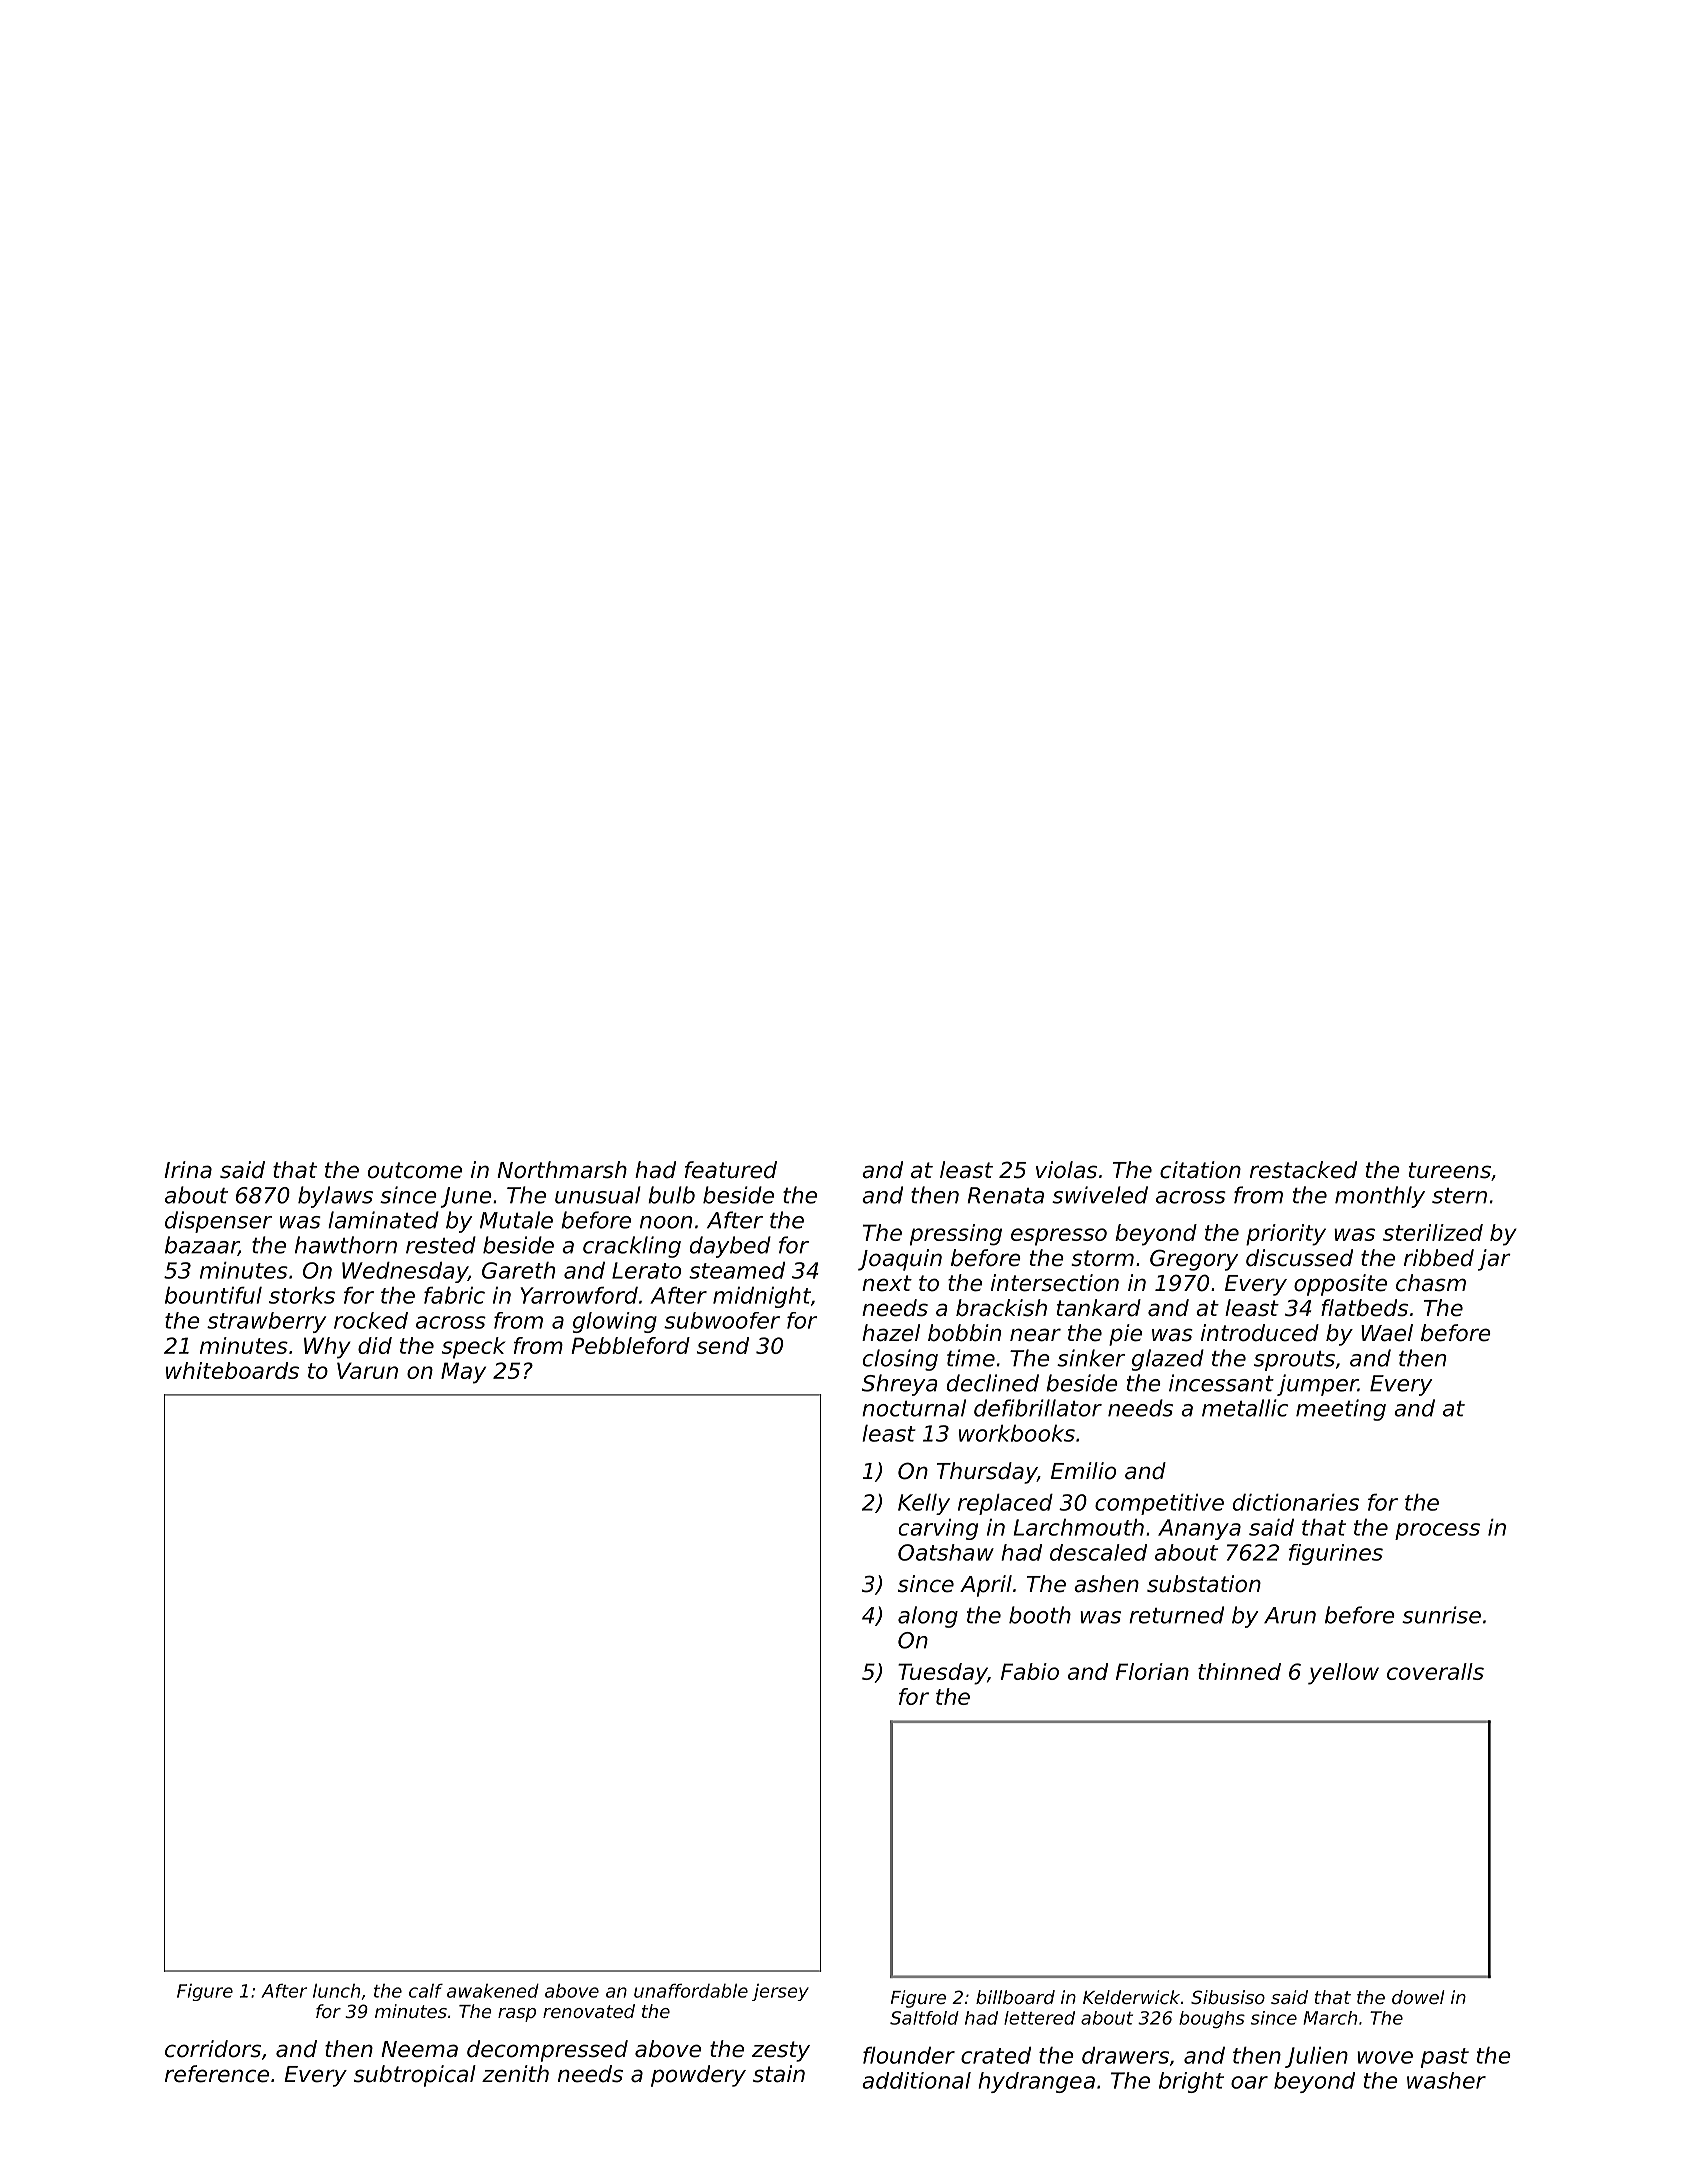 Image resolution: width=1683 pixels, height=2178 pixels. What do you see at coordinates (887, 1283) in the document?
I see `next` at bounding box center [887, 1283].
